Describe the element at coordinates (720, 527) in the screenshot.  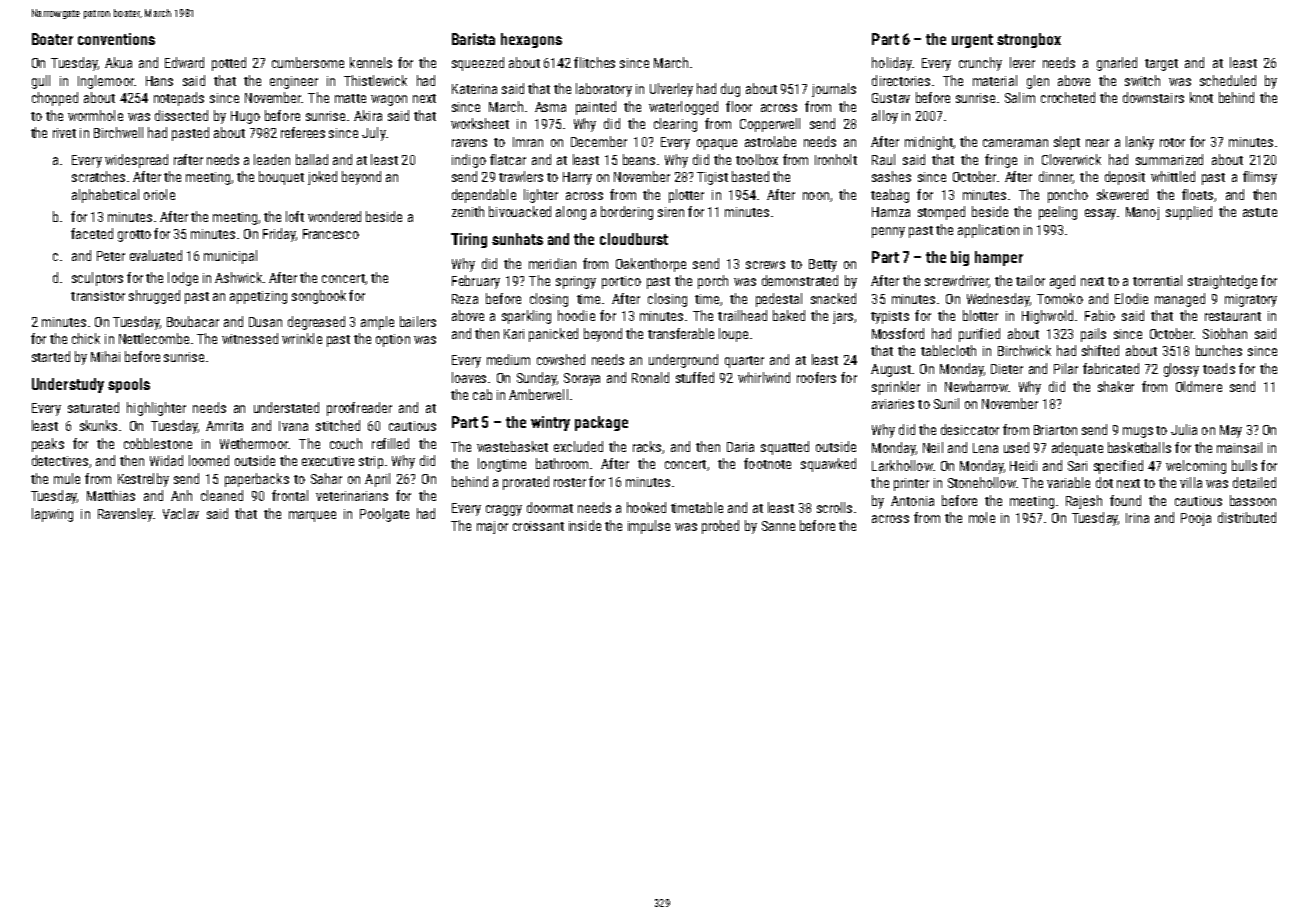
I see `probed` at that location.
